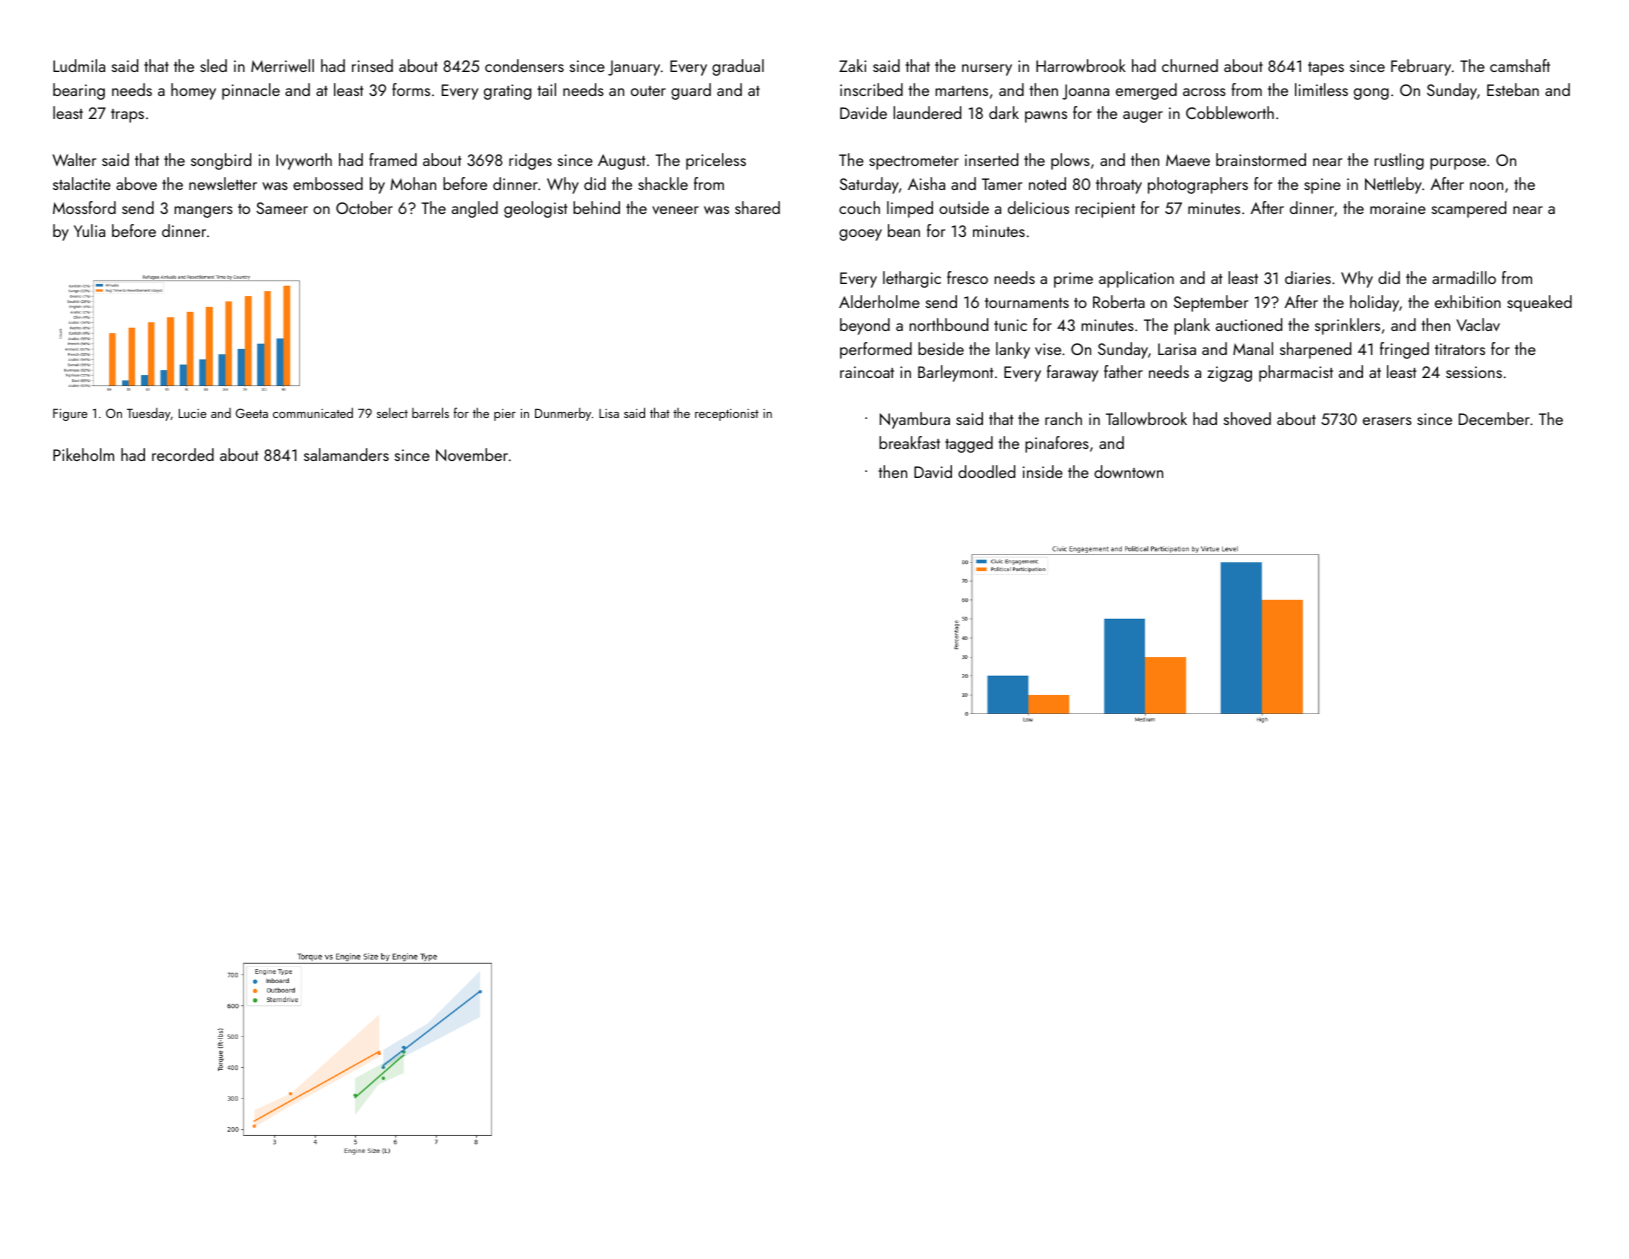 The image size is (1629, 1259). What do you see at coordinates (89, 230) in the screenshot?
I see `Yulia` at bounding box center [89, 230].
